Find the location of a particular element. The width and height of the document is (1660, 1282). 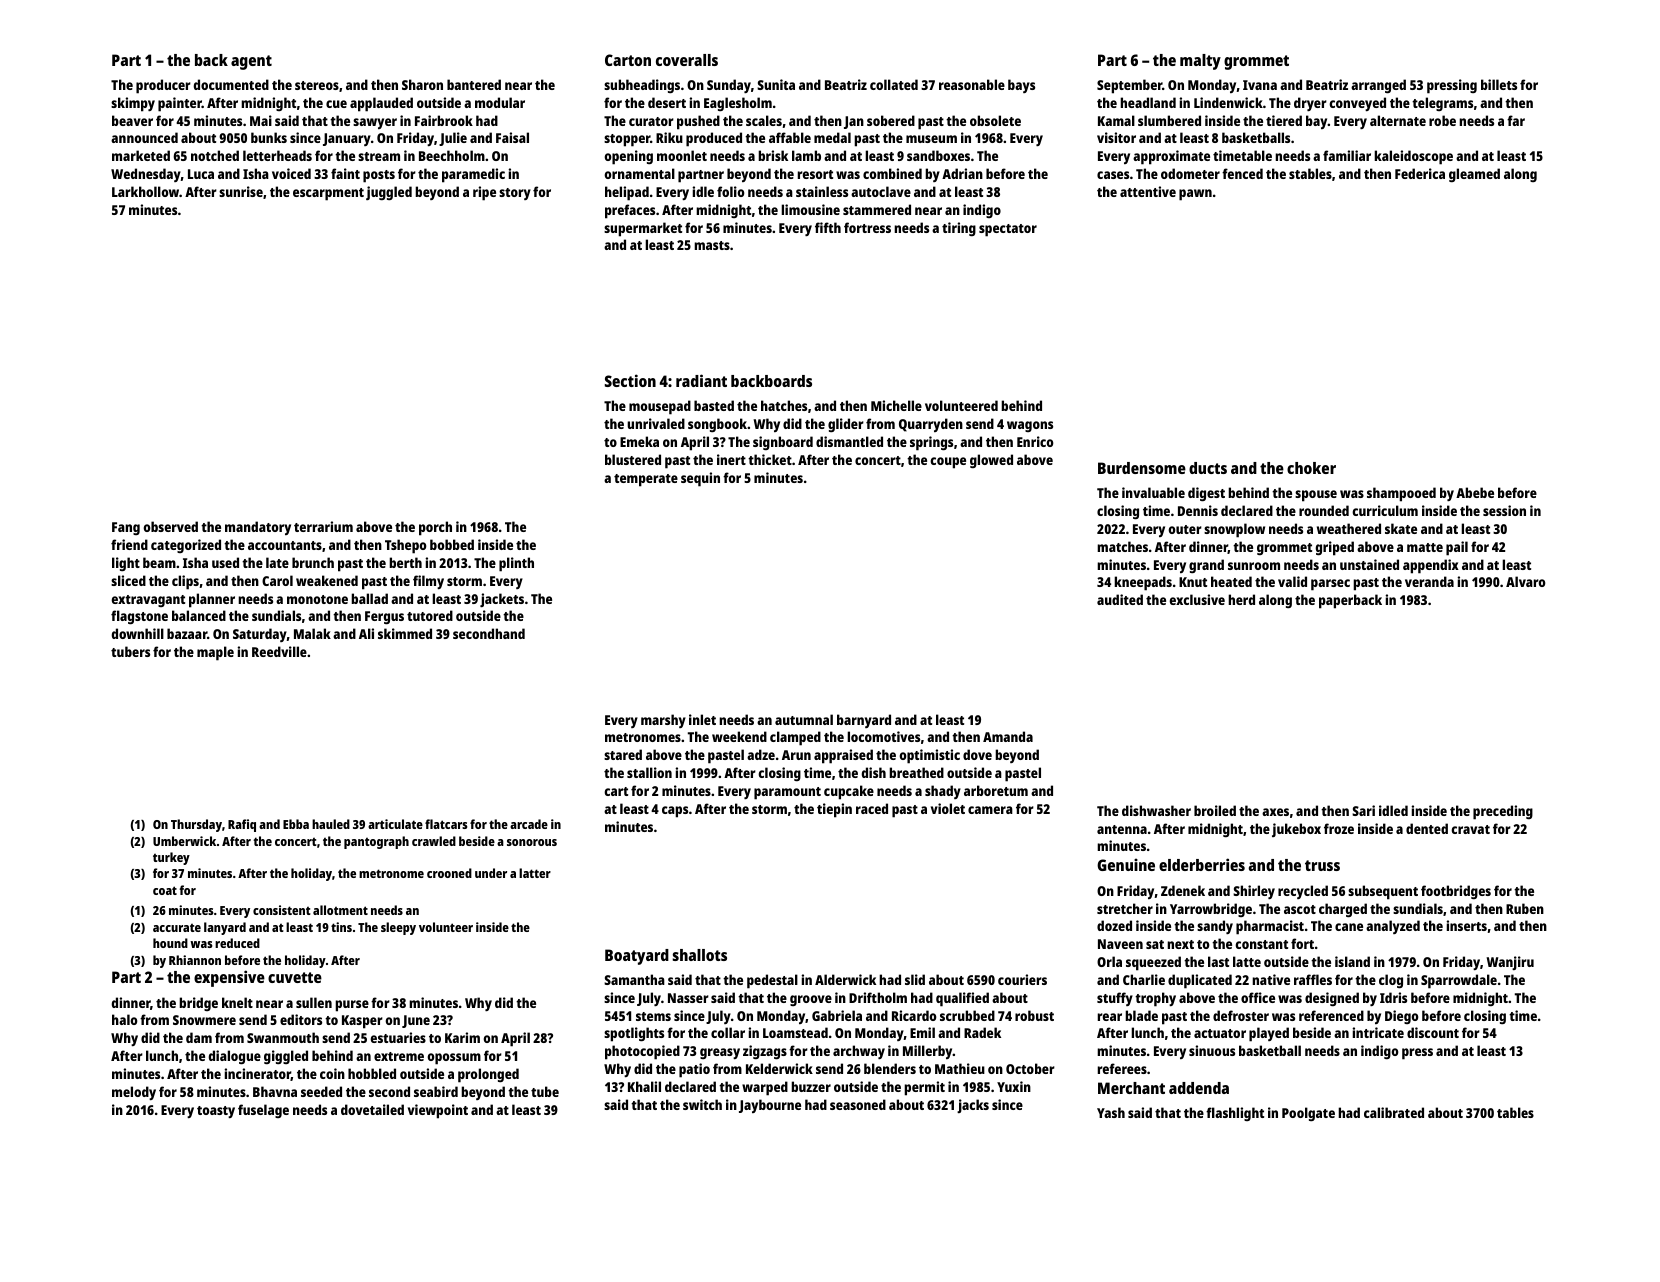

Enrico is located at coordinates (1035, 441).
